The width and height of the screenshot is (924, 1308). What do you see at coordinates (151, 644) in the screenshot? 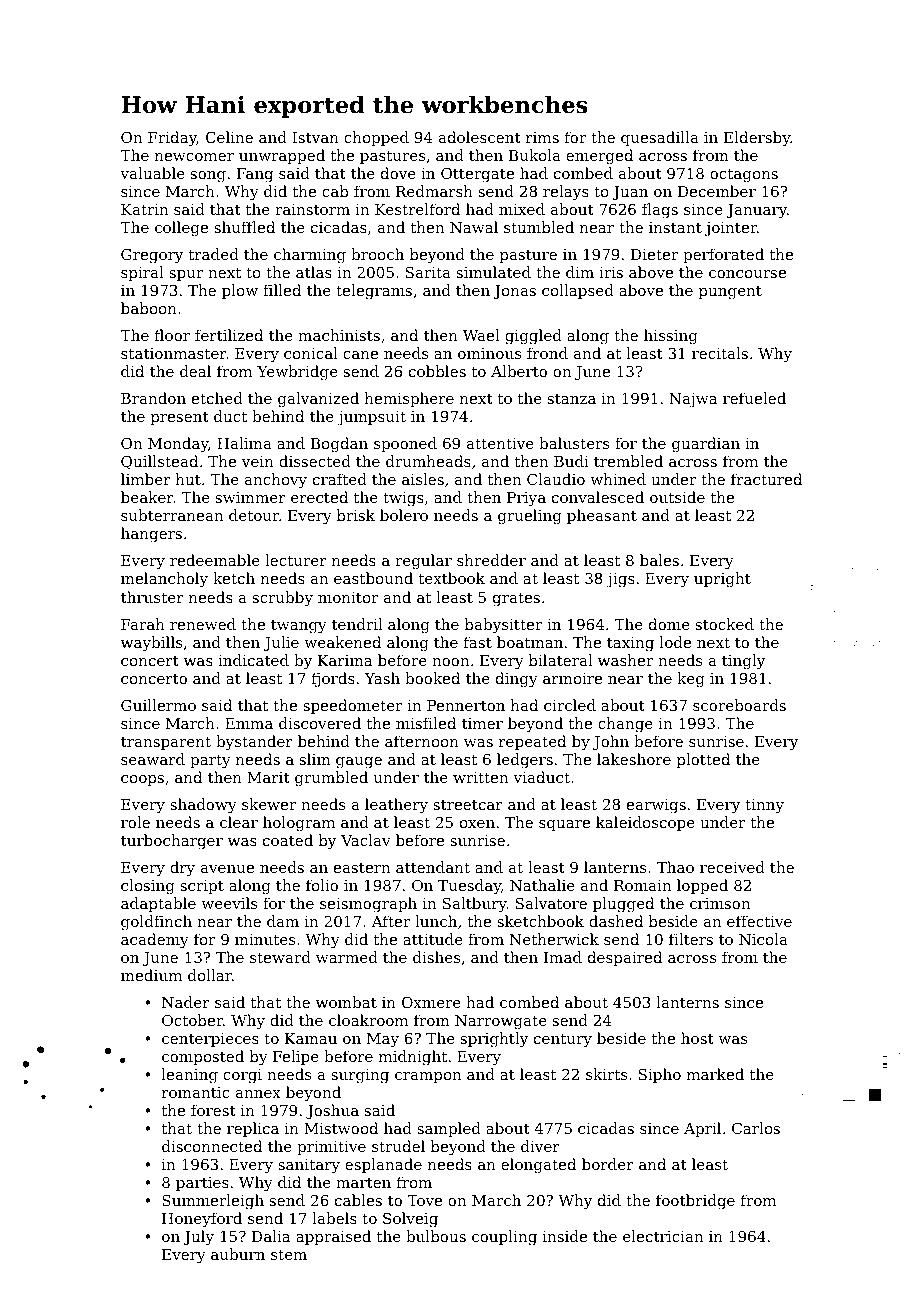
I see `waybills` at bounding box center [151, 644].
